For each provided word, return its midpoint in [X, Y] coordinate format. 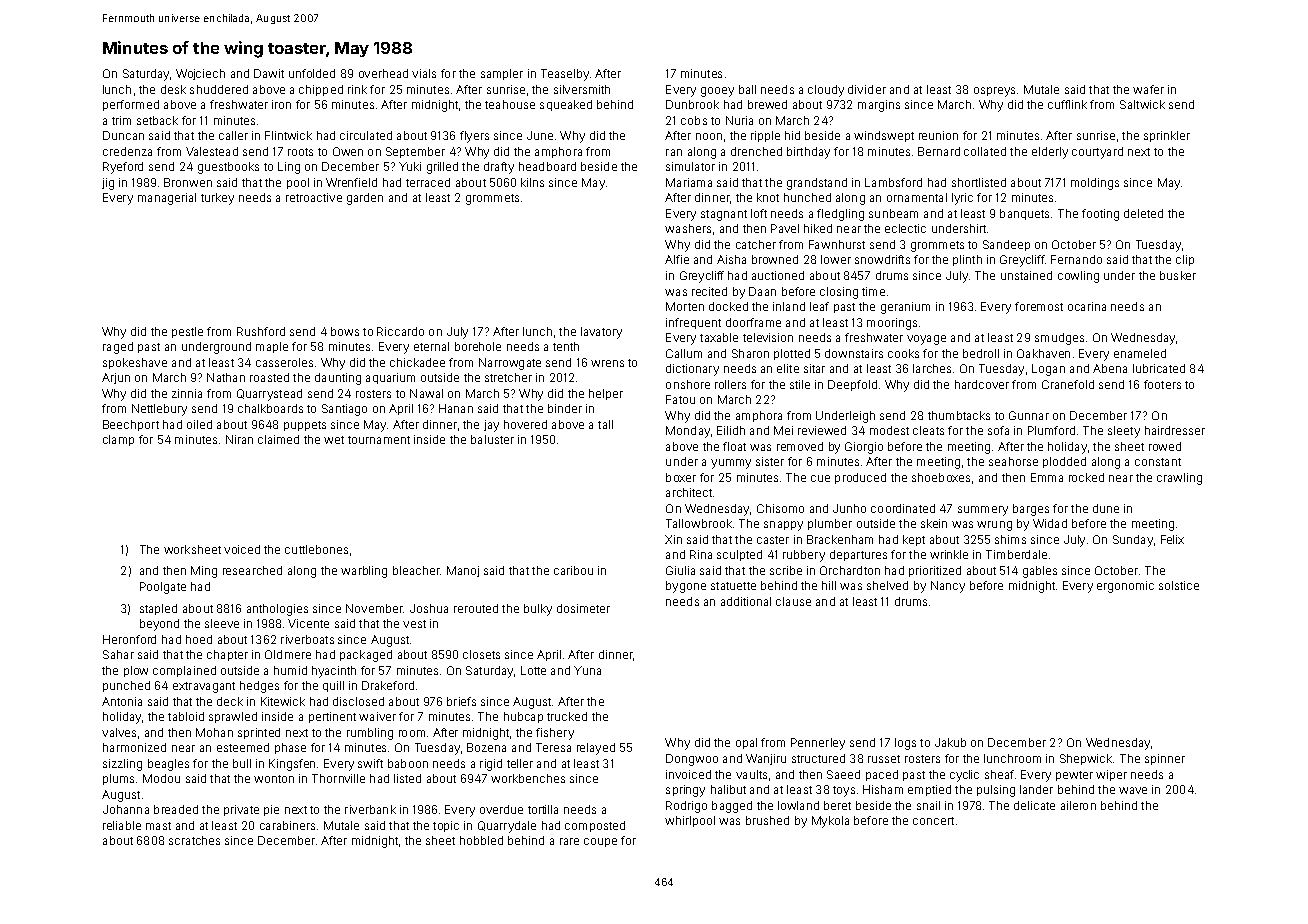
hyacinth [334, 672]
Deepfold [852, 385]
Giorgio [864, 448]
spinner [1165, 759]
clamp [118, 440]
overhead [383, 73]
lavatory [601, 333]
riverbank [370, 809]
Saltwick [1142, 104]
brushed [767, 820]
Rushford [261, 331]
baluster [492, 439]
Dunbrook [692, 104]
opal [746, 743]
